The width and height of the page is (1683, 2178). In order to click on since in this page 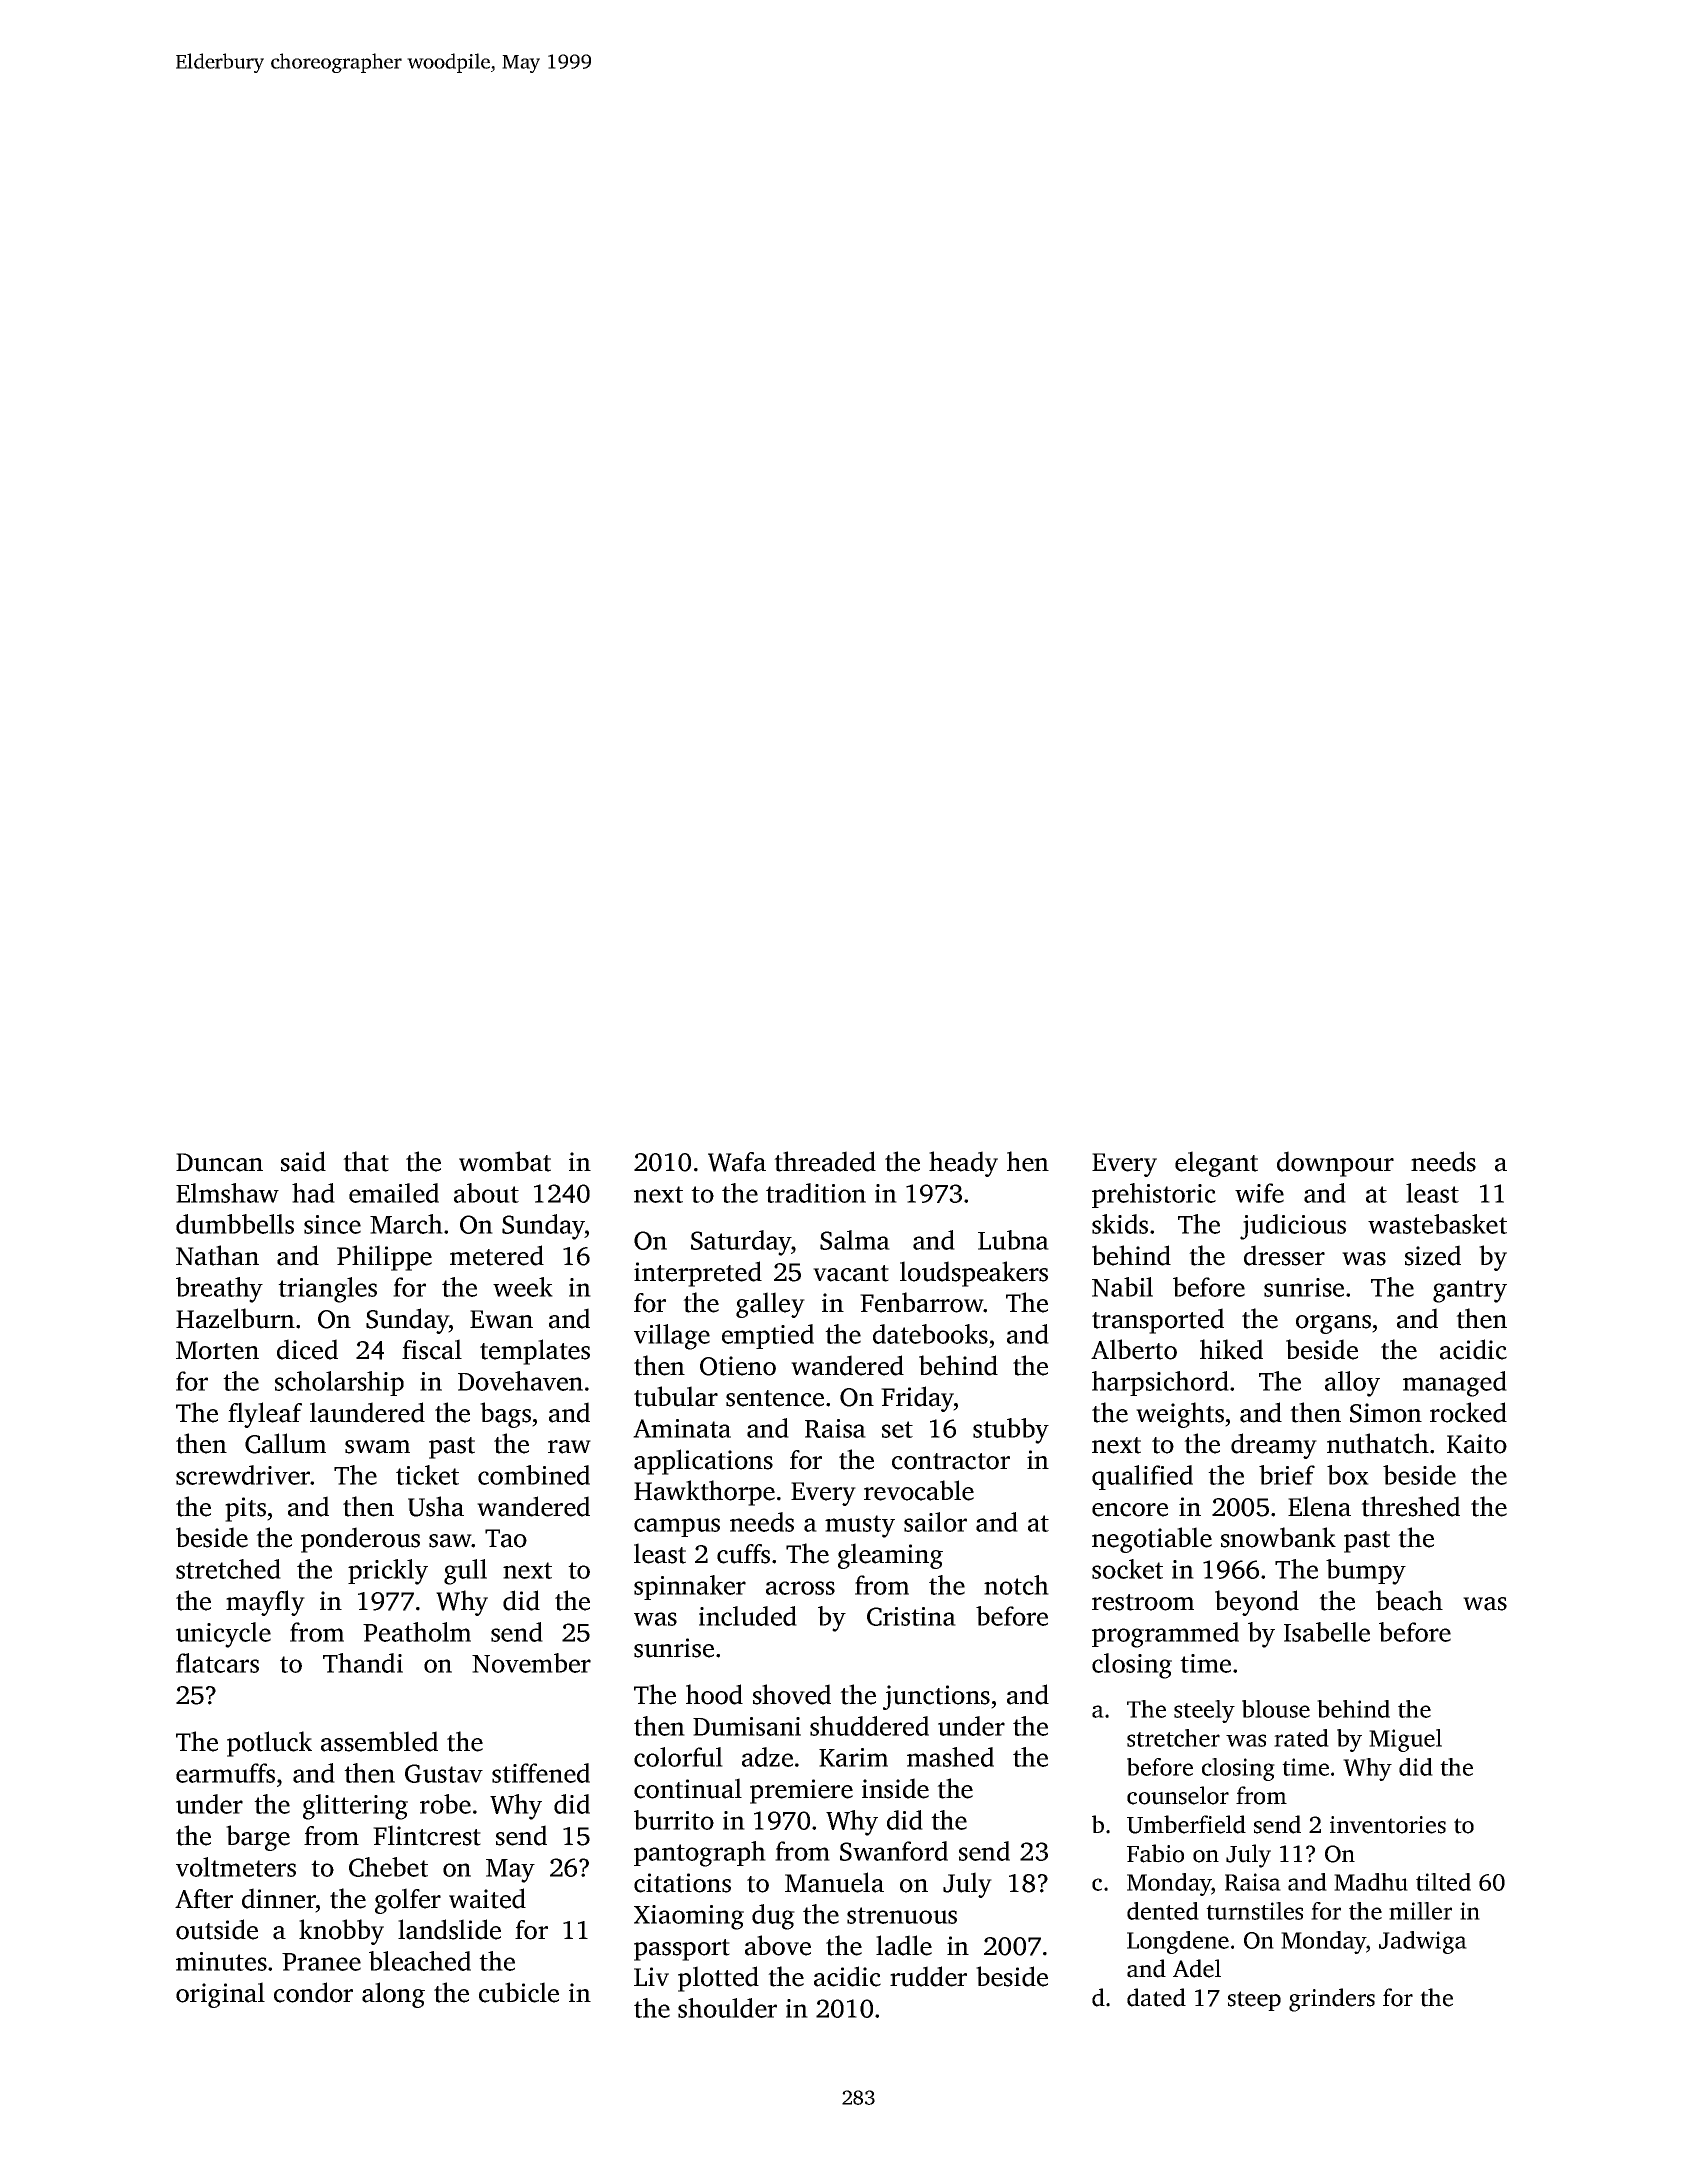, I will do `click(332, 1224)`.
